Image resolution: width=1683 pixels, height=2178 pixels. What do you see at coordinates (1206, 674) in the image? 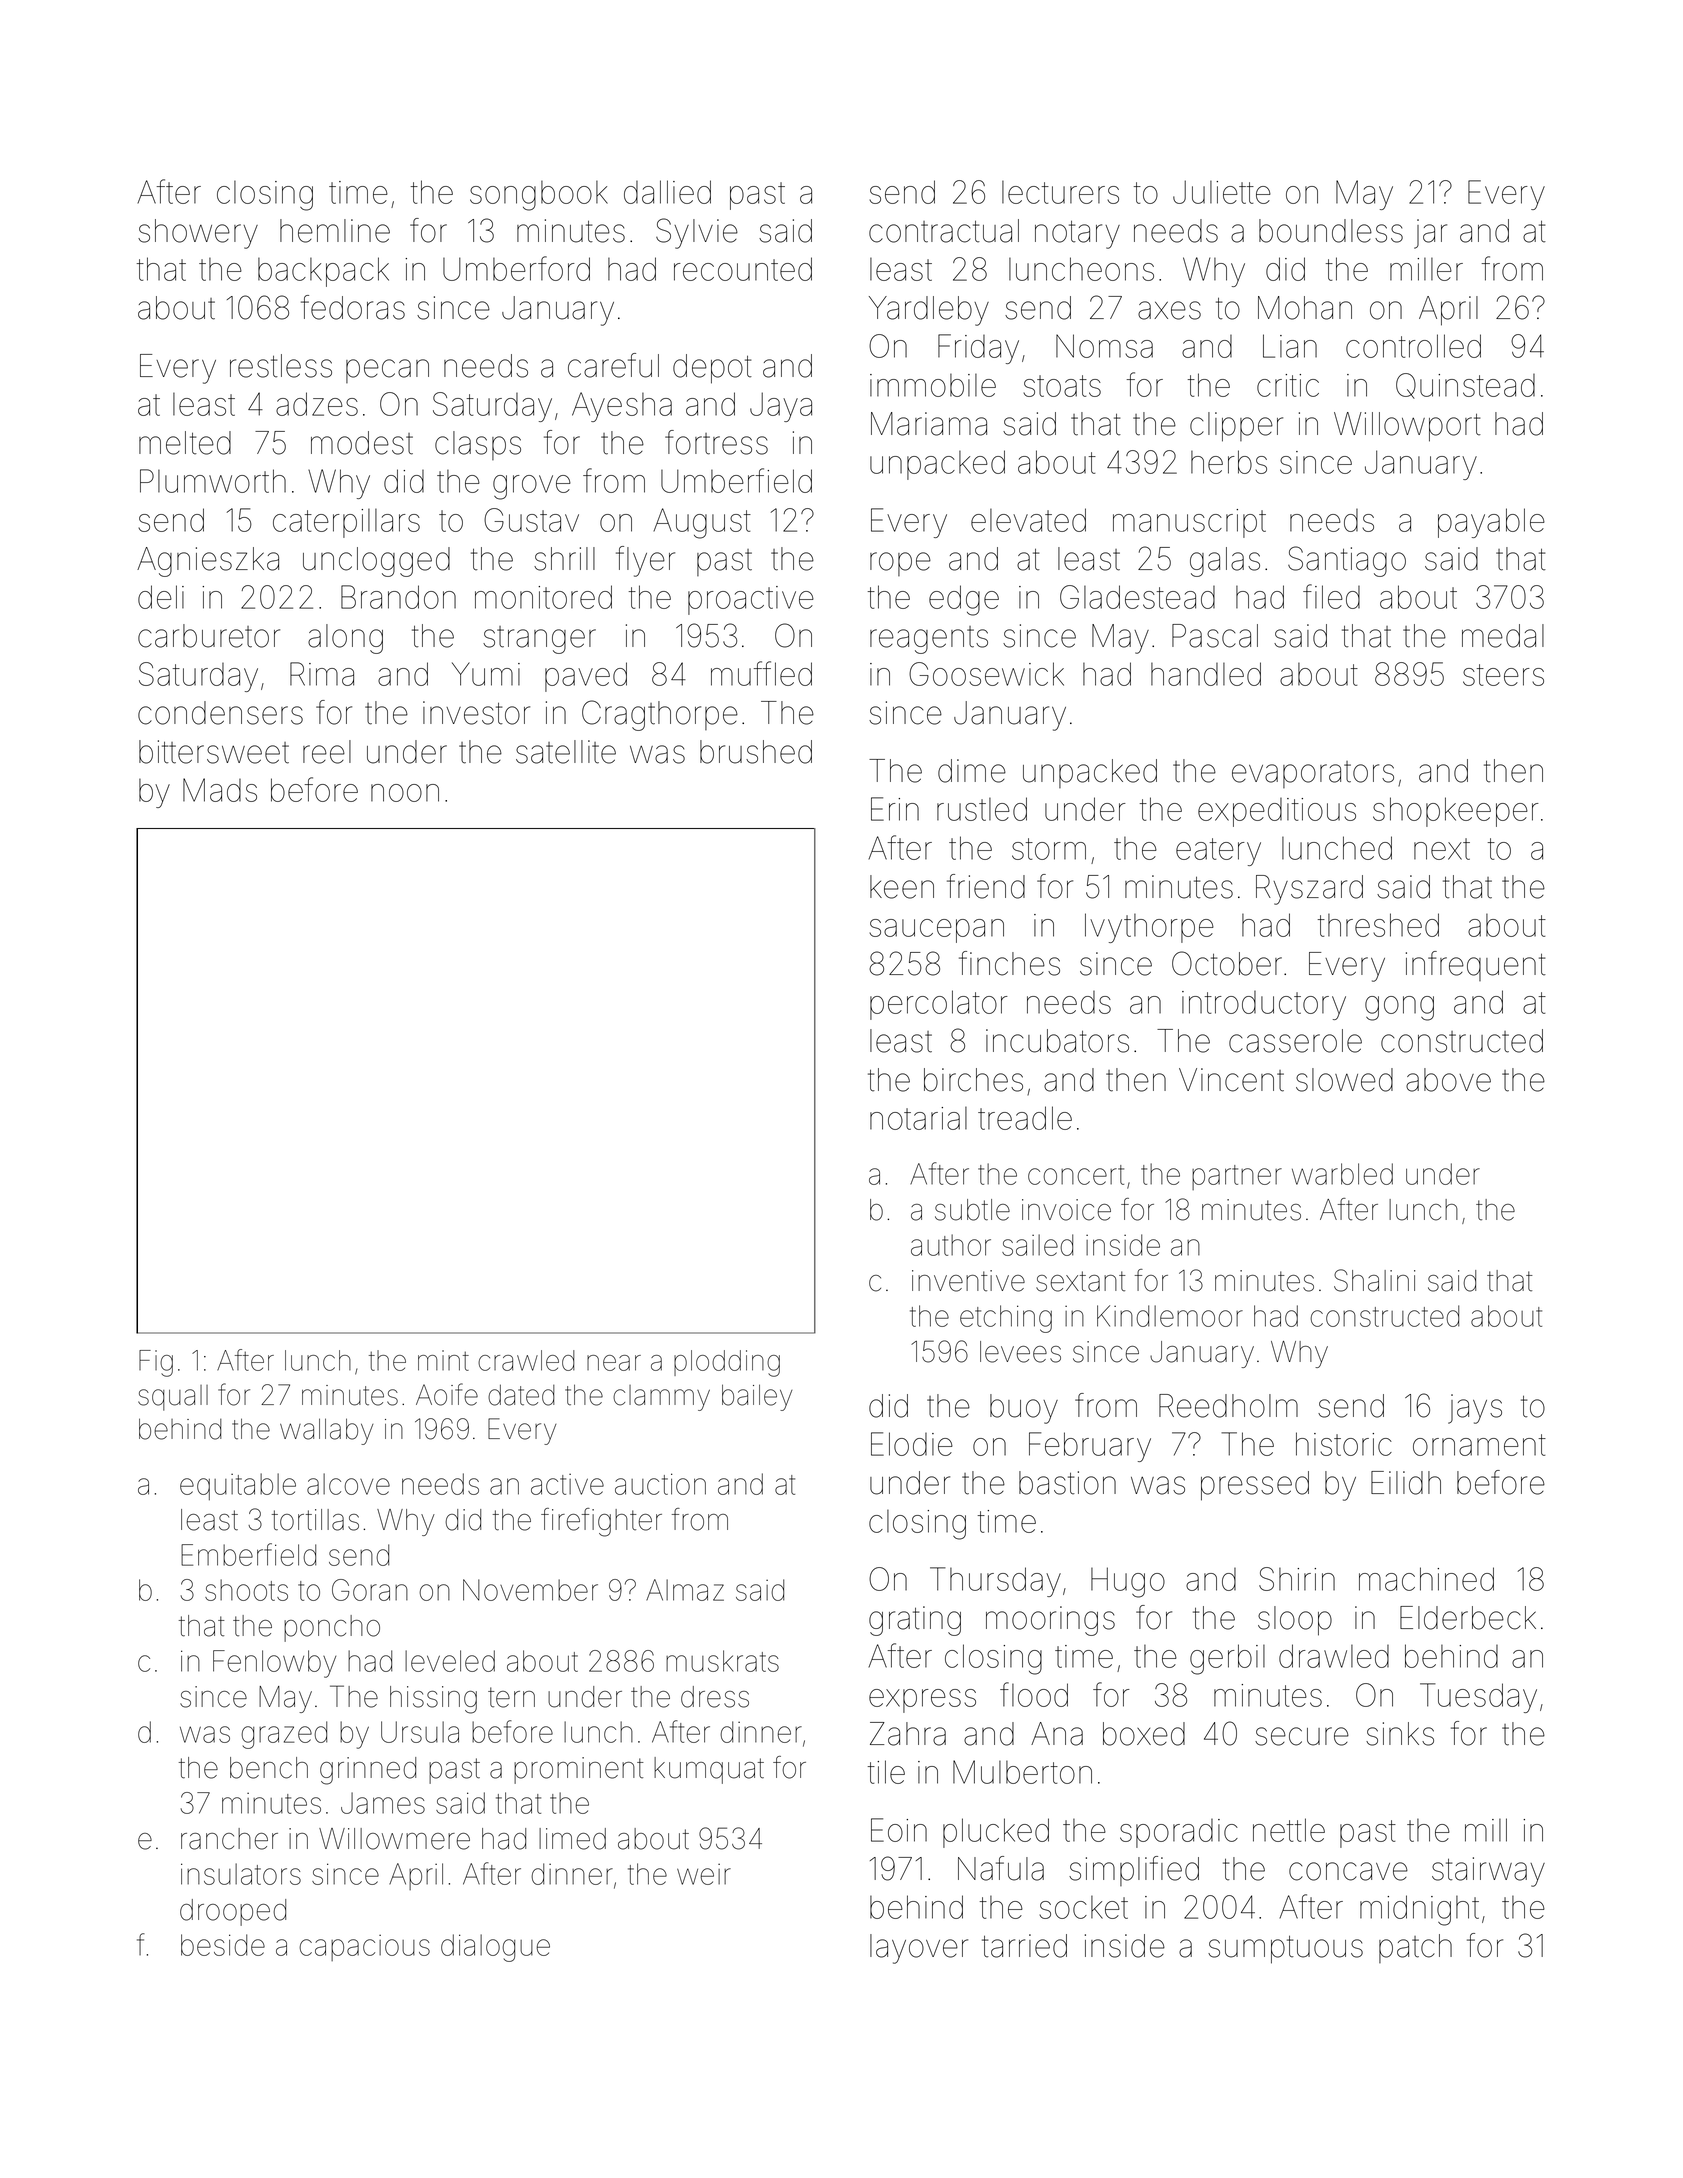
I see `handled` at bounding box center [1206, 674].
